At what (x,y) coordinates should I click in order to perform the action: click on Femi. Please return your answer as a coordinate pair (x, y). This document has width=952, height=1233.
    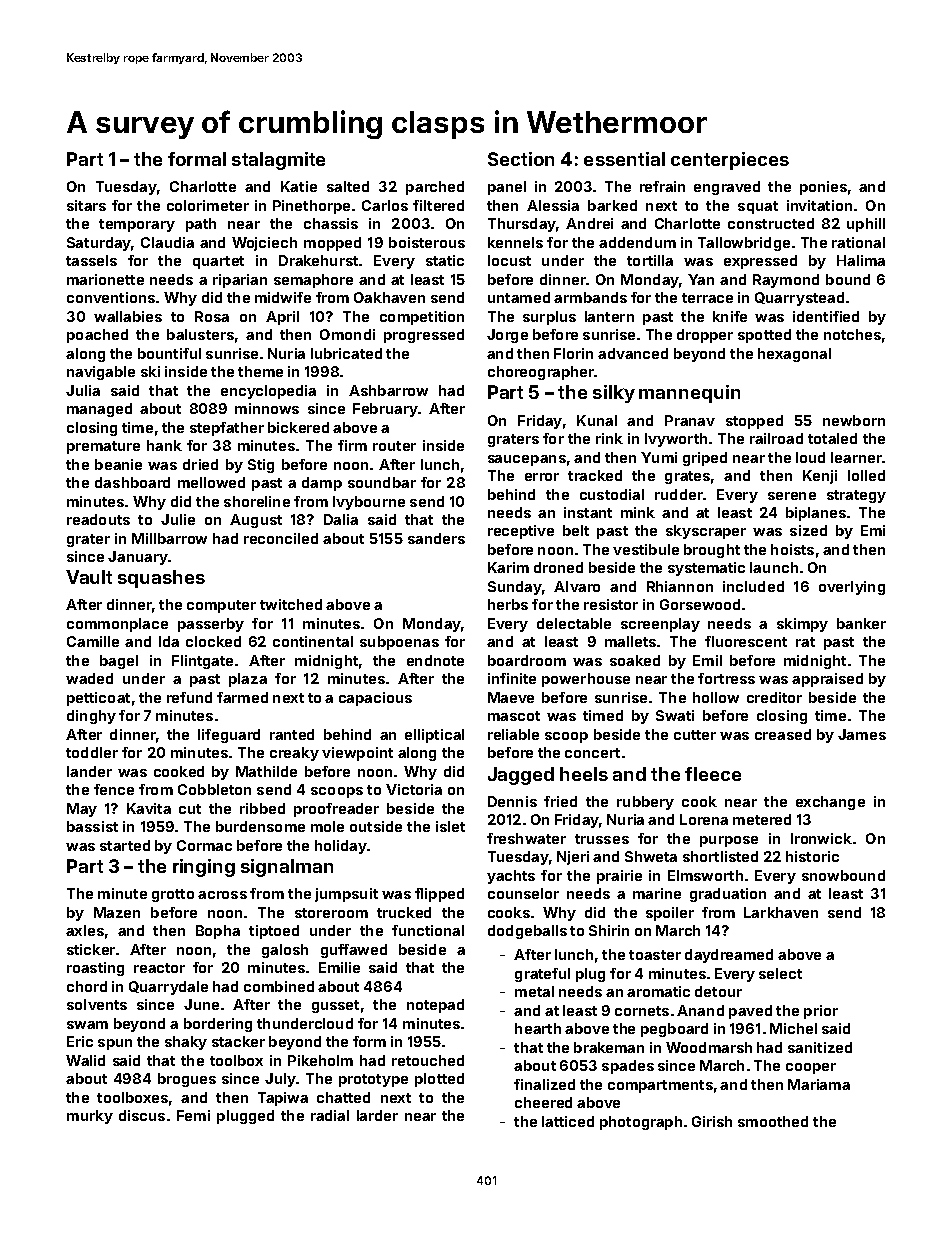
    Looking at the image, I should click on (193, 1115).
